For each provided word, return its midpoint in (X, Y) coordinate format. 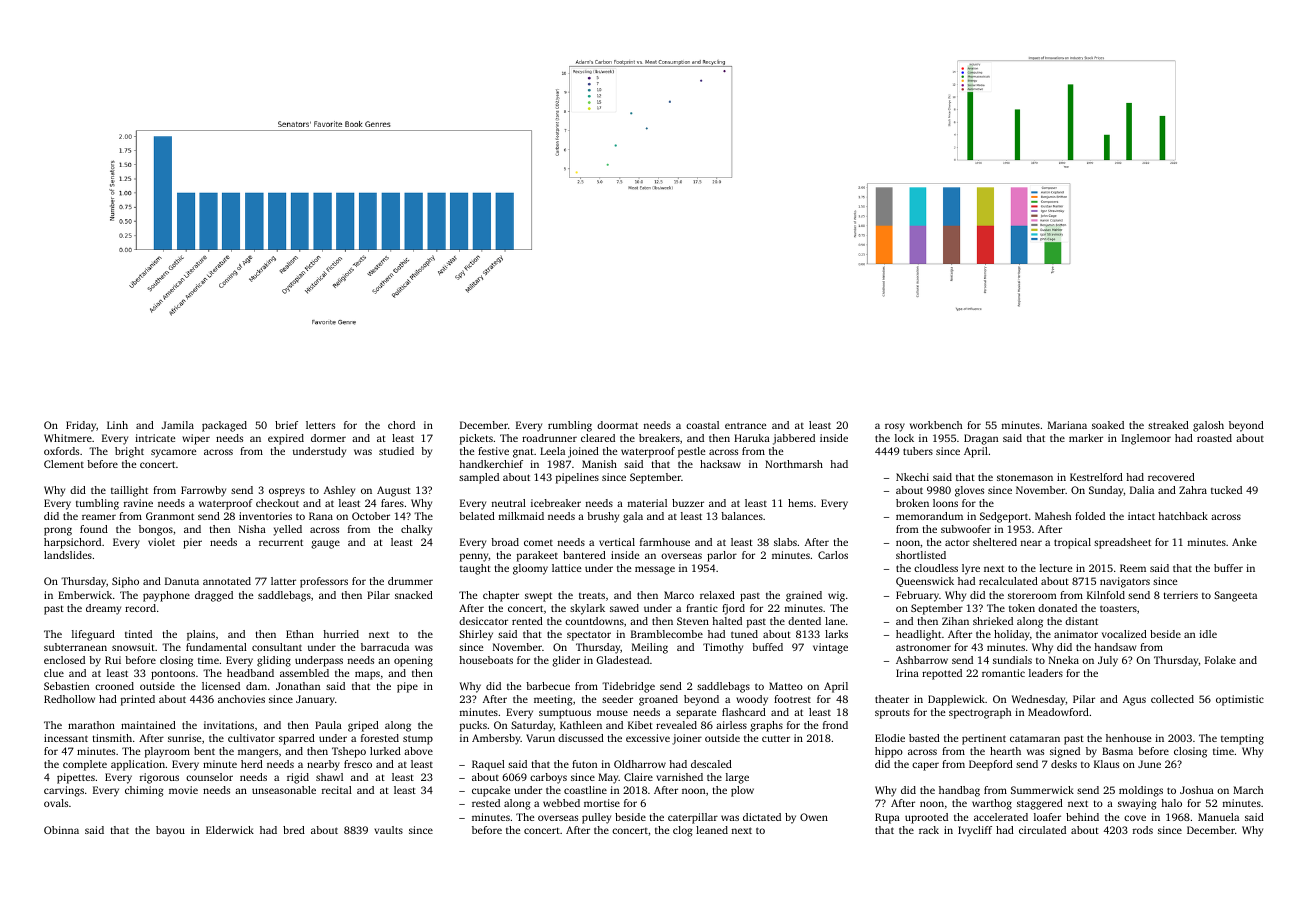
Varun (540, 738)
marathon (91, 725)
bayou (170, 831)
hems (800, 503)
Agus (1134, 700)
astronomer (923, 647)
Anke (1244, 542)
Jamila (178, 425)
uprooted (926, 818)
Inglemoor (1146, 439)
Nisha (252, 529)
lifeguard (93, 635)
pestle (691, 452)
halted (727, 621)
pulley (596, 818)
